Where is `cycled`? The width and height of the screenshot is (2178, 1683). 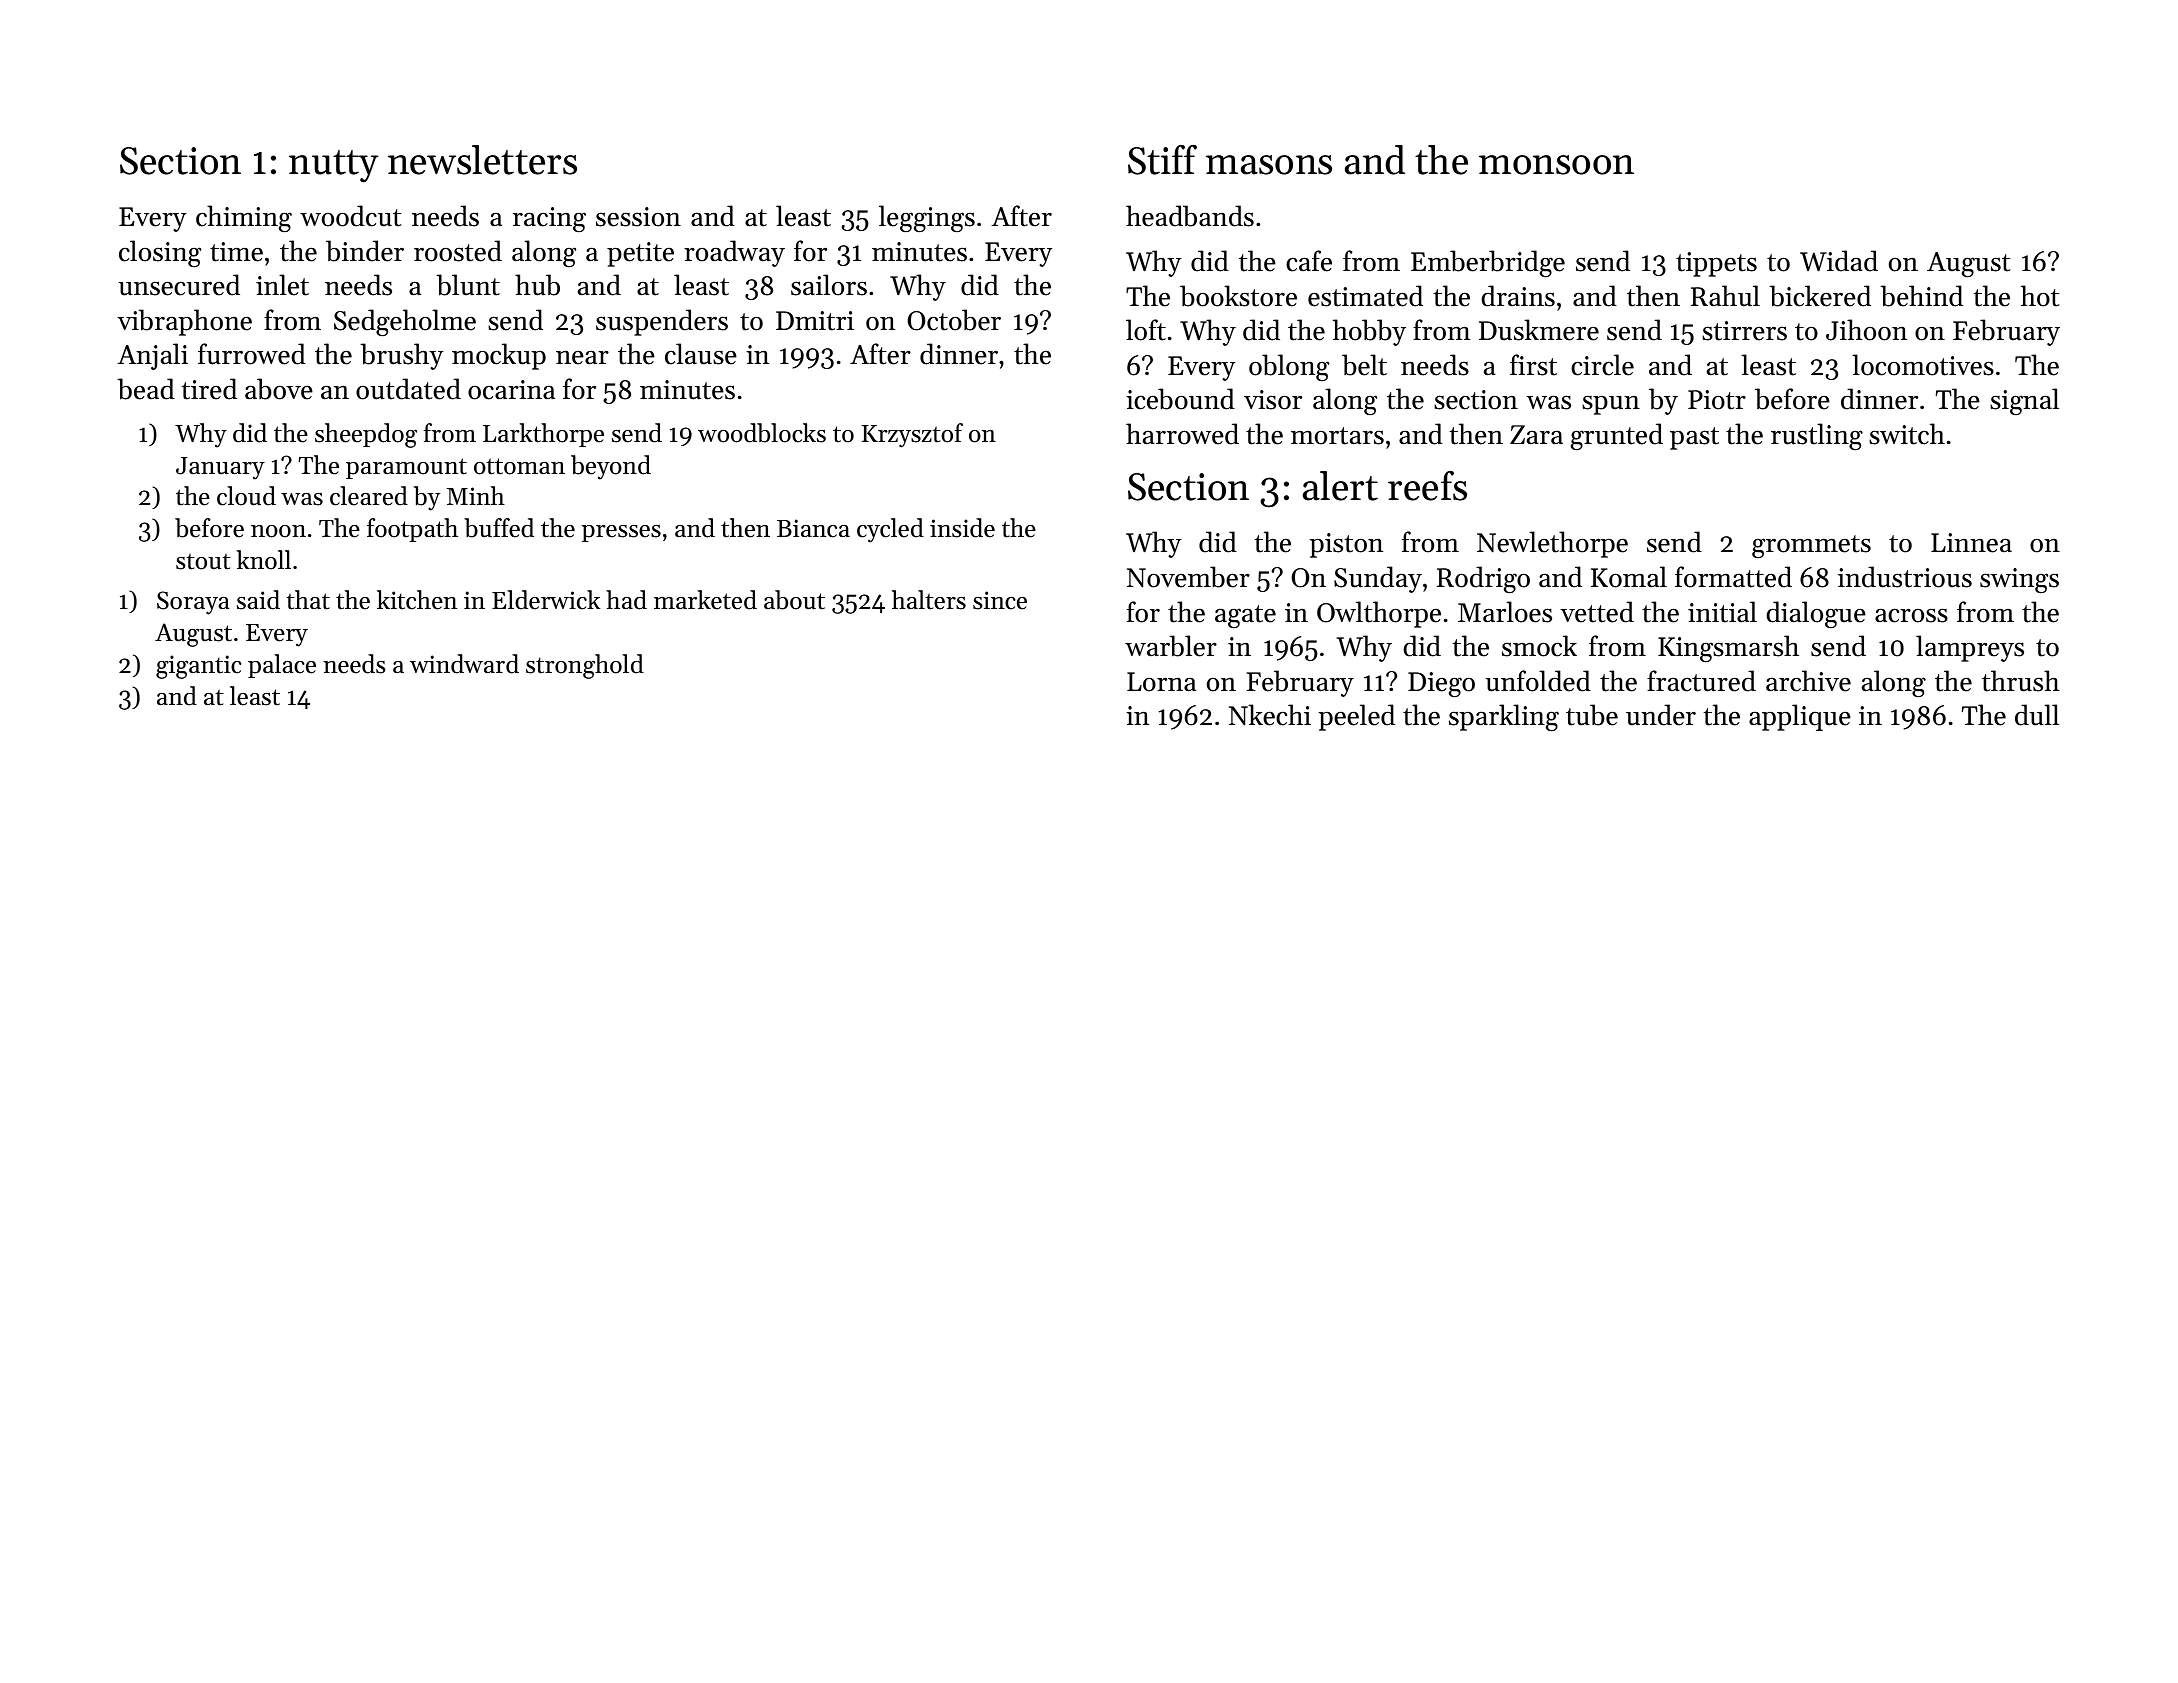
cycled is located at coordinates (890, 530).
